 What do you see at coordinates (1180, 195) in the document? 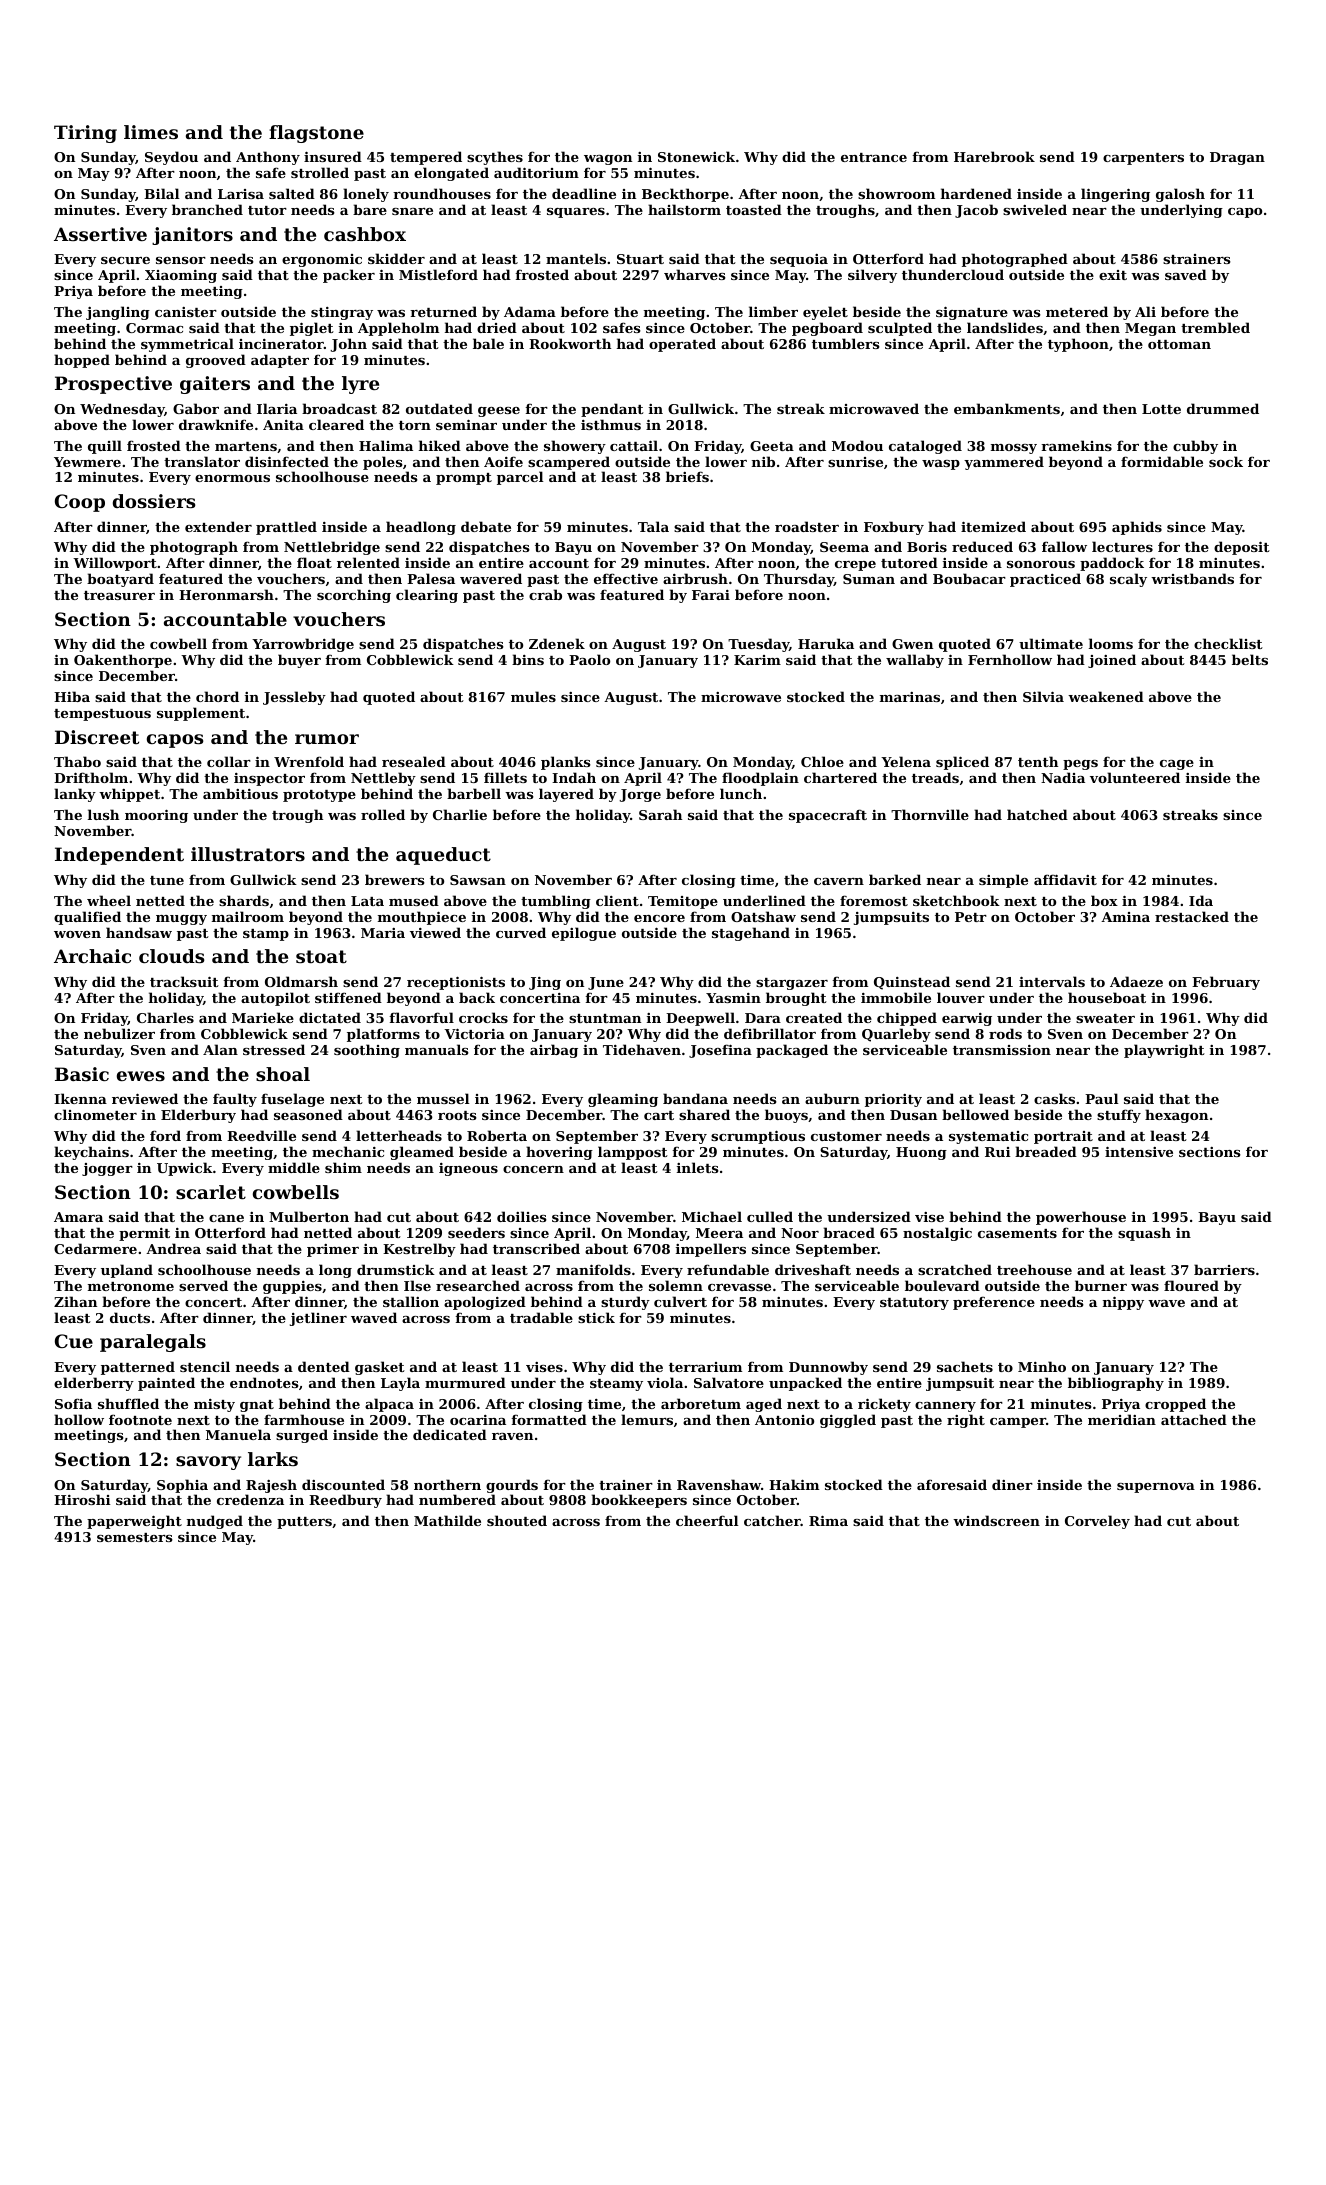
I see `galosh` at bounding box center [1180, 195].
